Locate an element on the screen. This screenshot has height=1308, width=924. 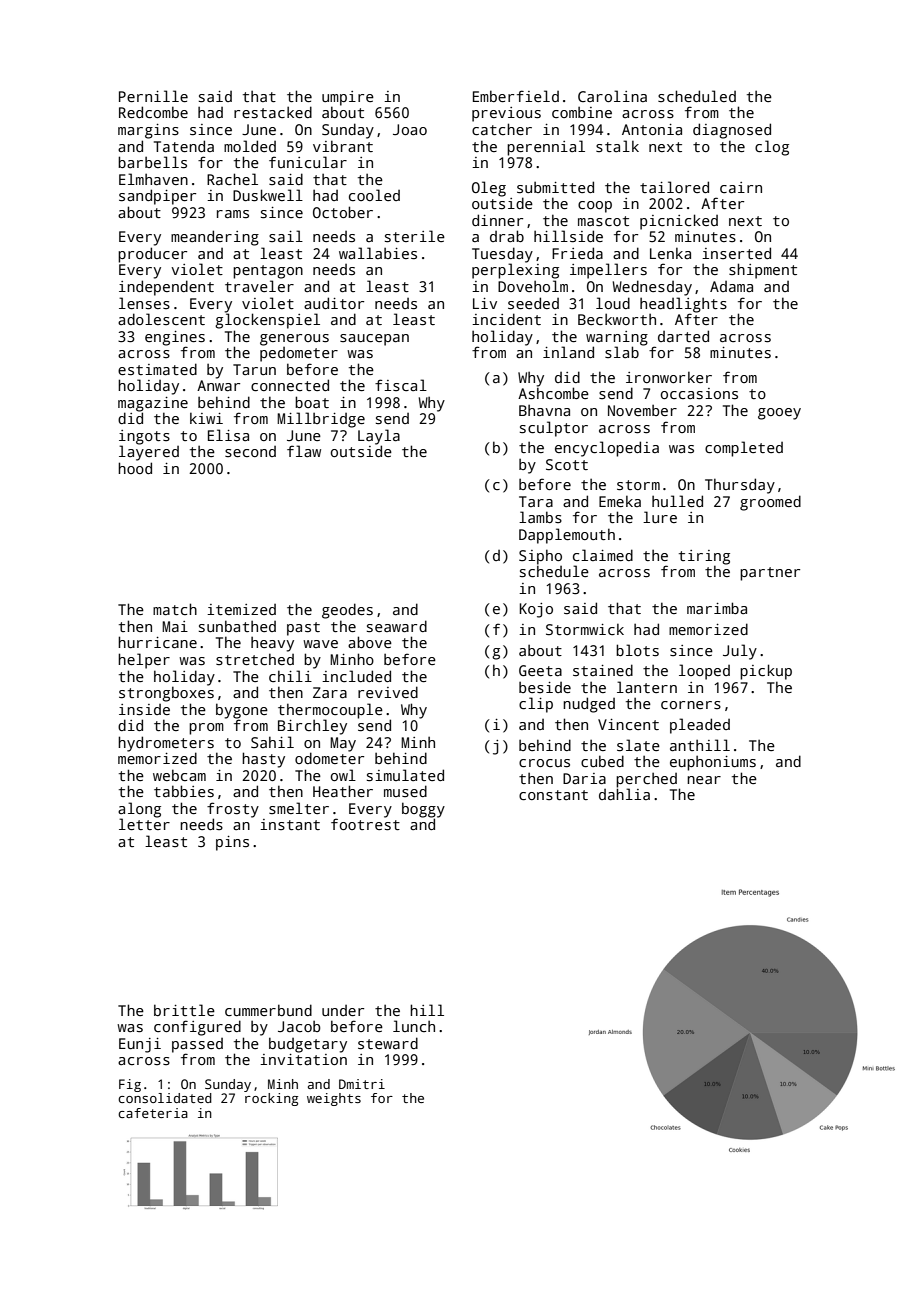
Dmitri is located at coordinates (362, 1084).
